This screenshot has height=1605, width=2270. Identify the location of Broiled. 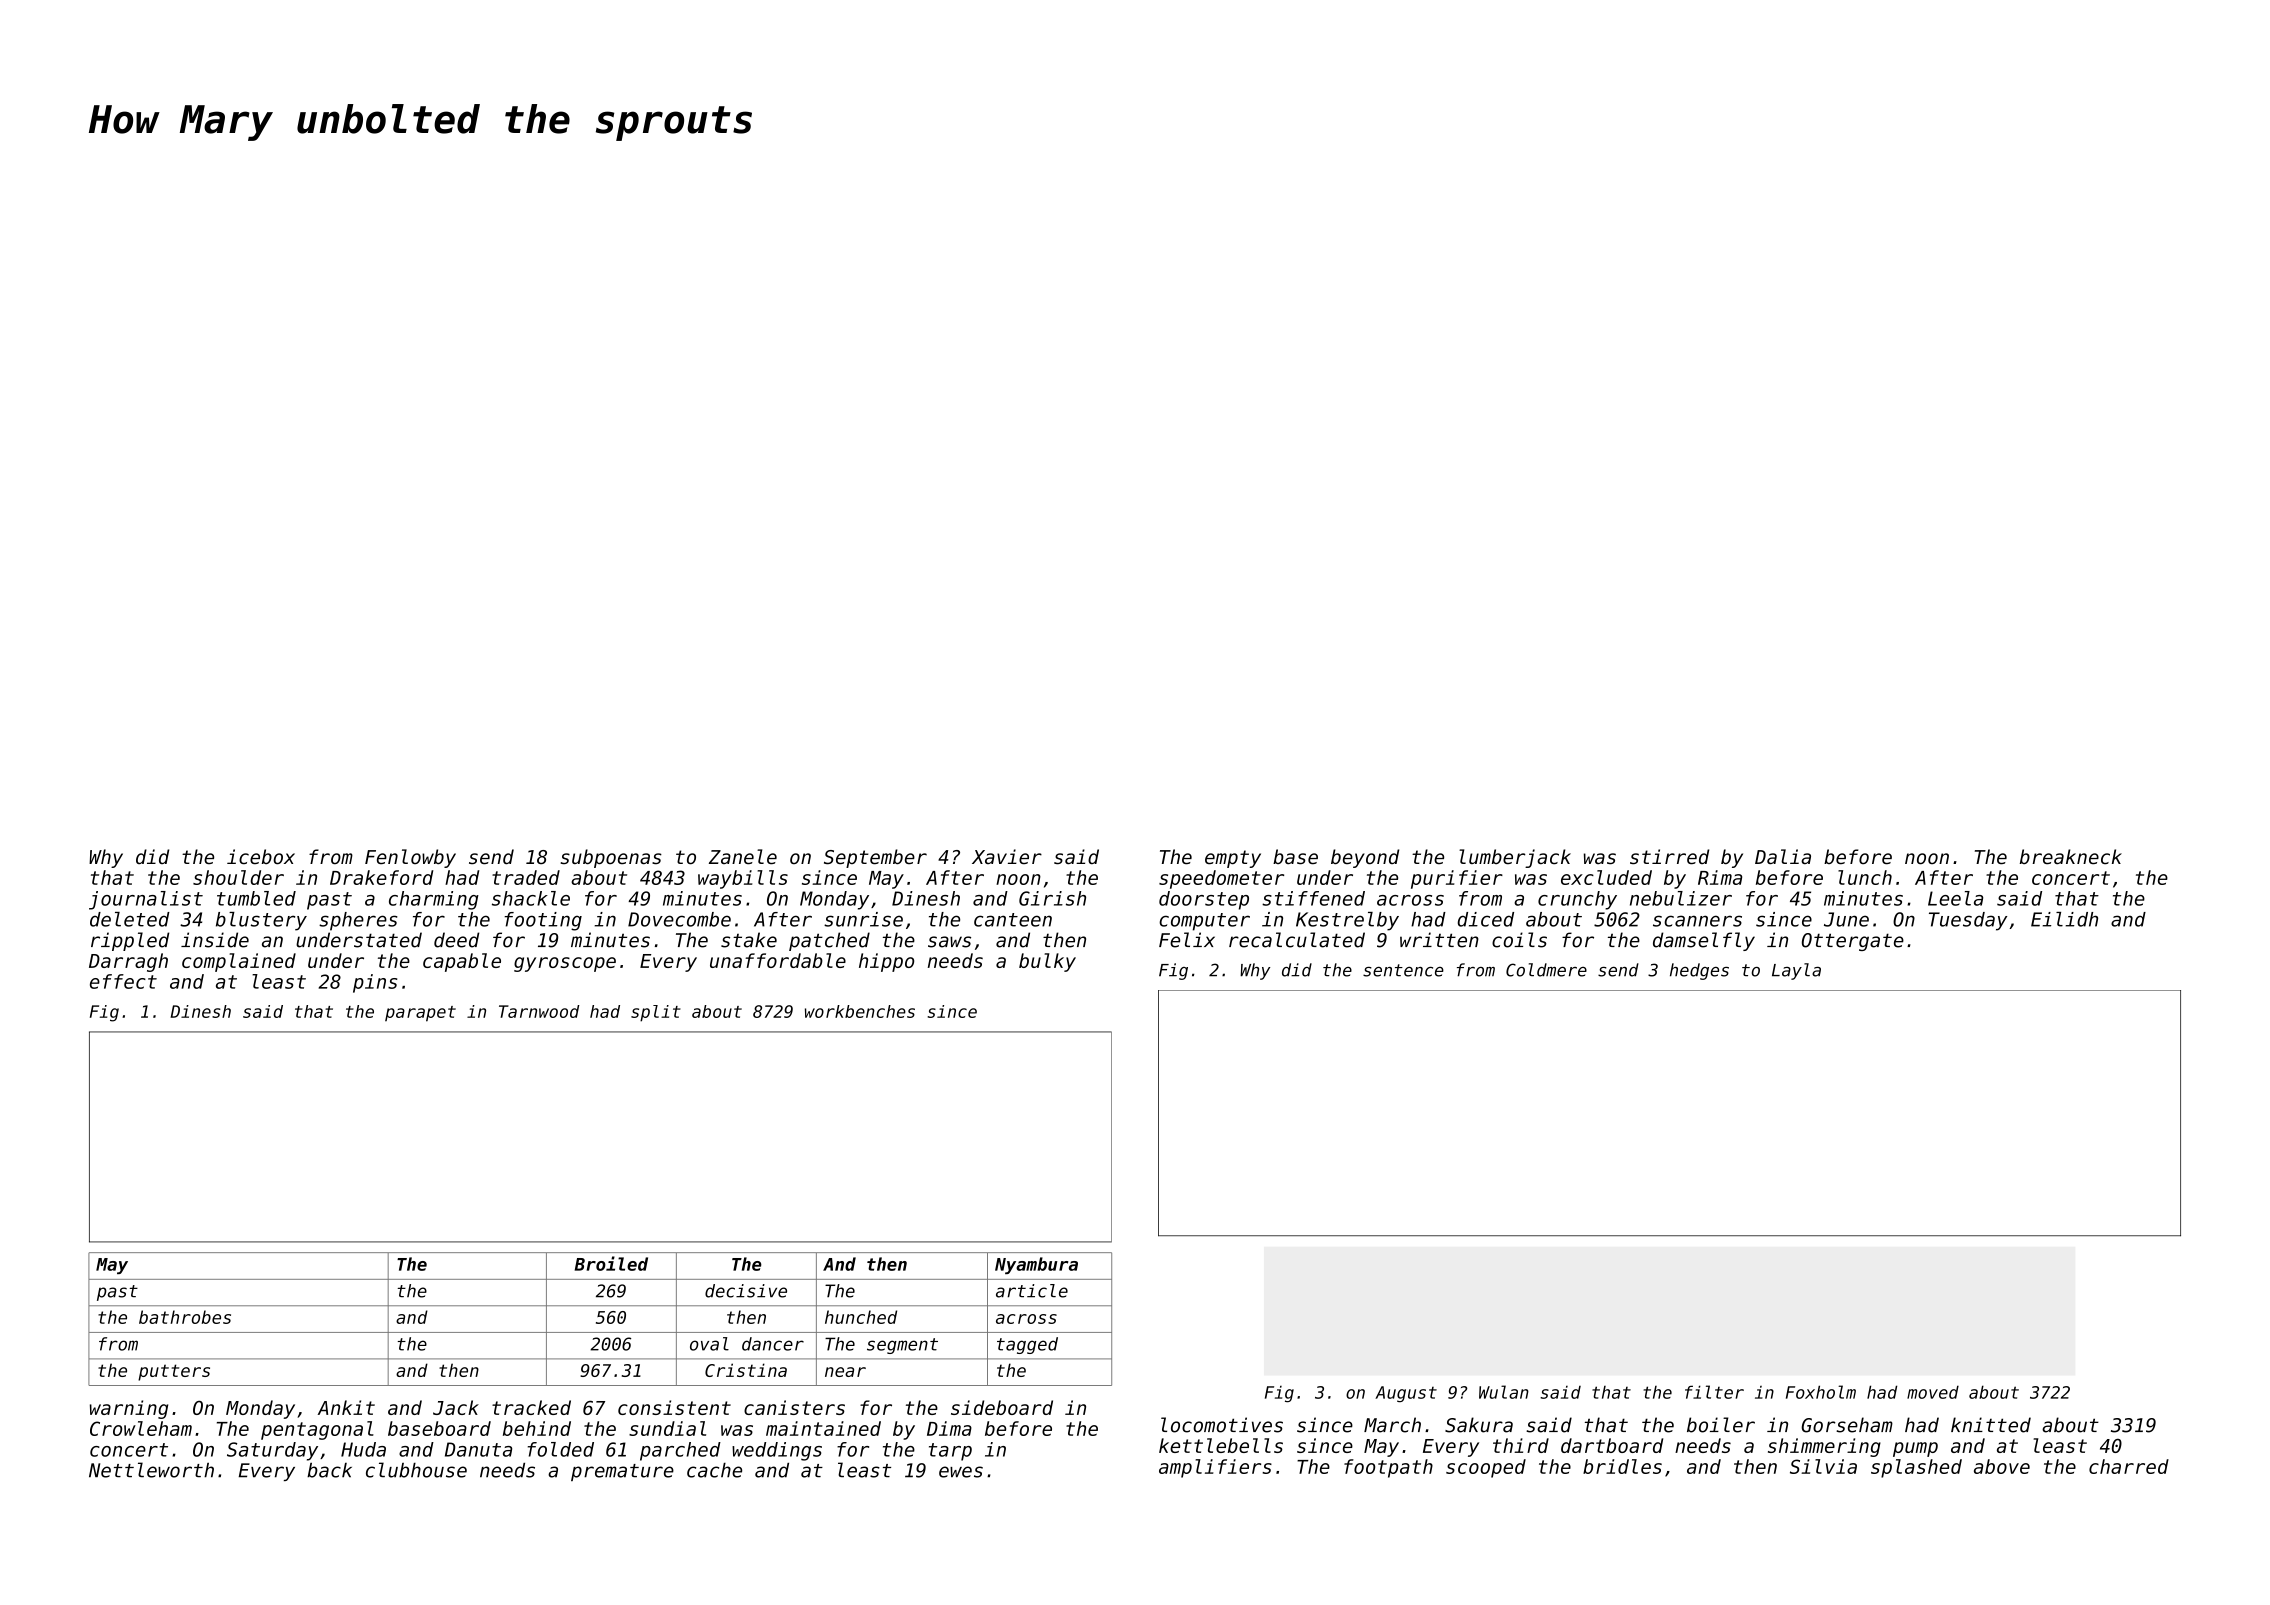
(611, 1263).
